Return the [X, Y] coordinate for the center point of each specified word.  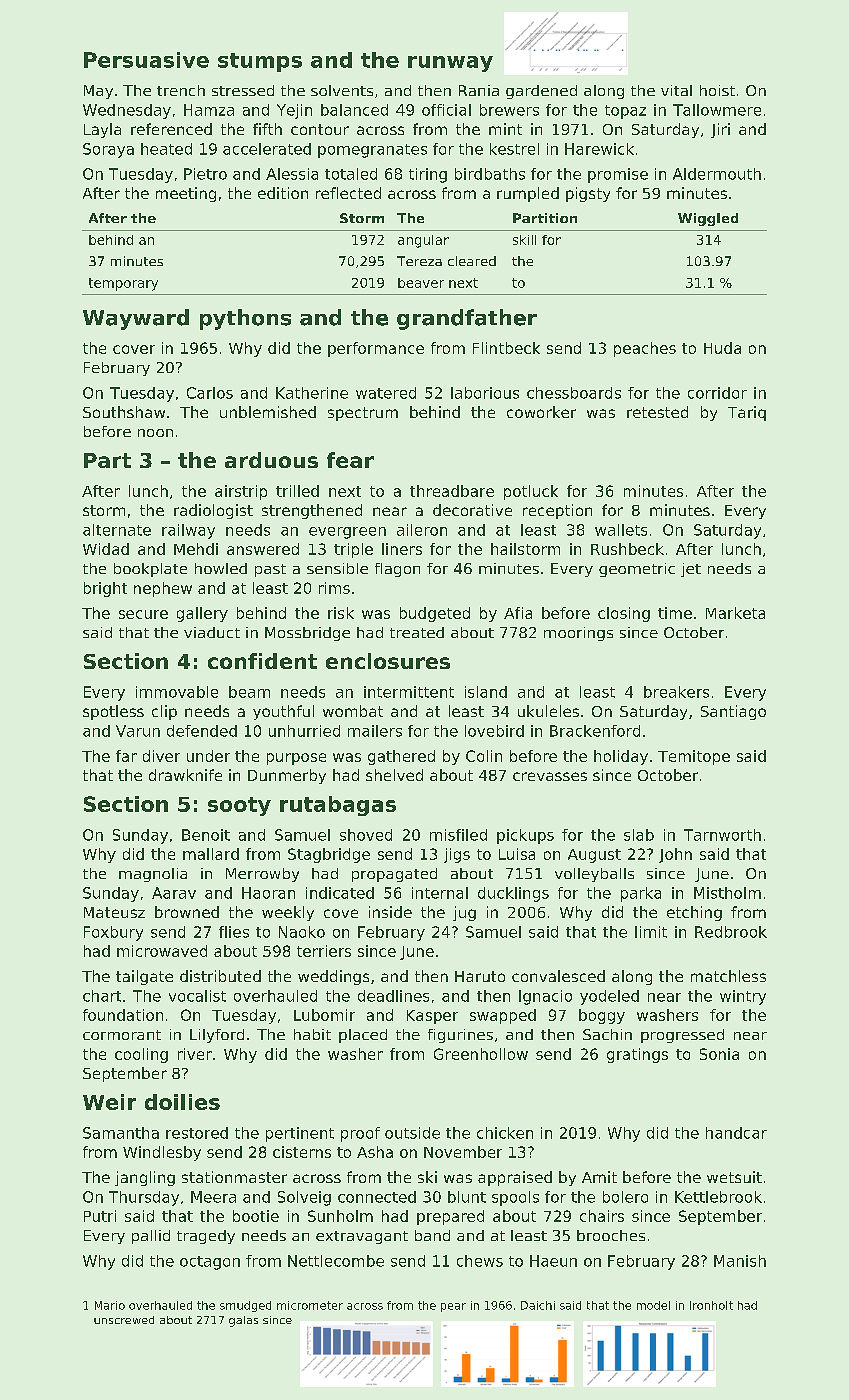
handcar [736, 1133]
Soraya [108, 150]
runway [450, 64]
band [432, 1235]
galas [243, 1321]
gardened [541, 92]
